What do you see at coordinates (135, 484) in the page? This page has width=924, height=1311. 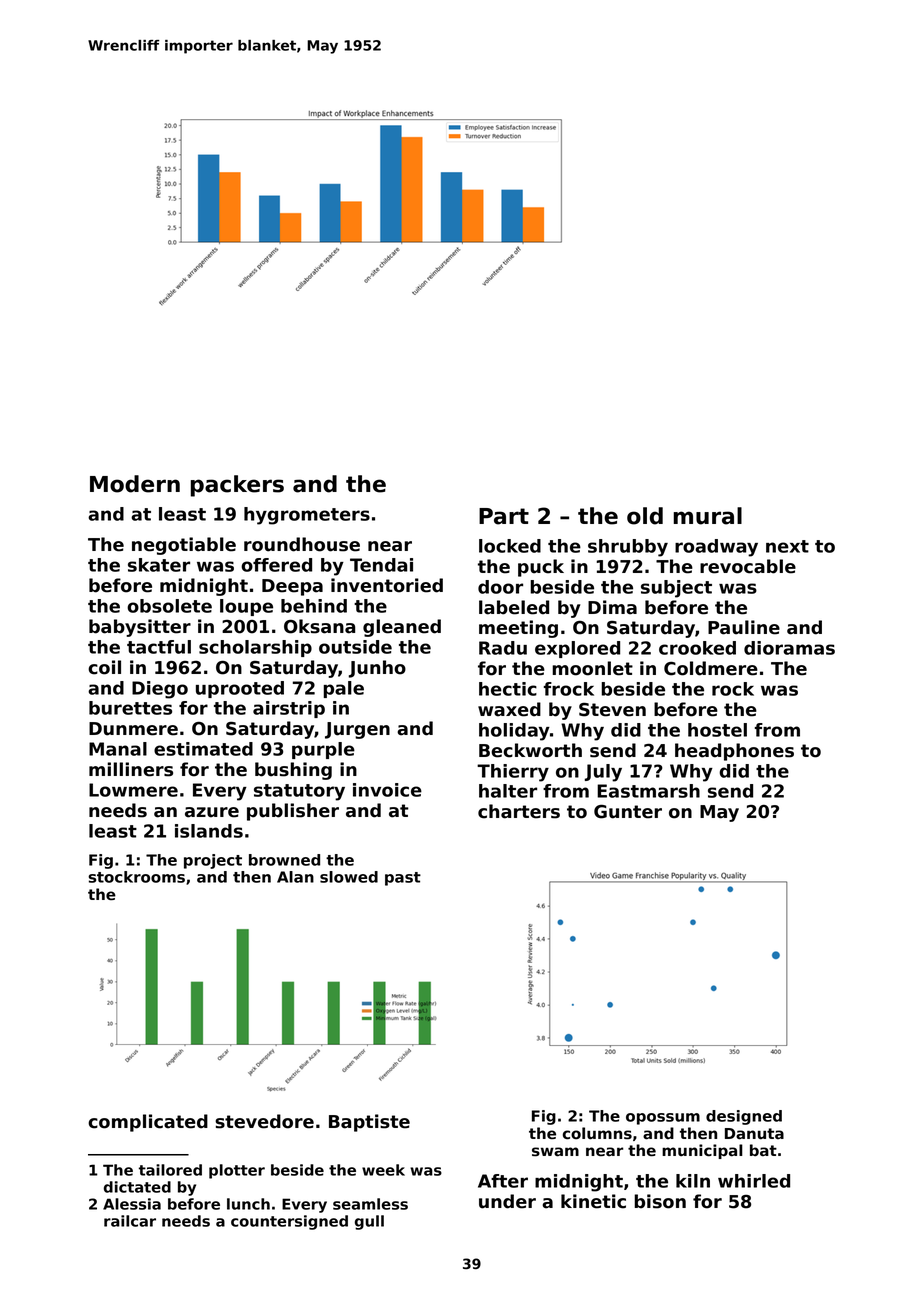 I see `Modern` at bounding box center [135, 484].
